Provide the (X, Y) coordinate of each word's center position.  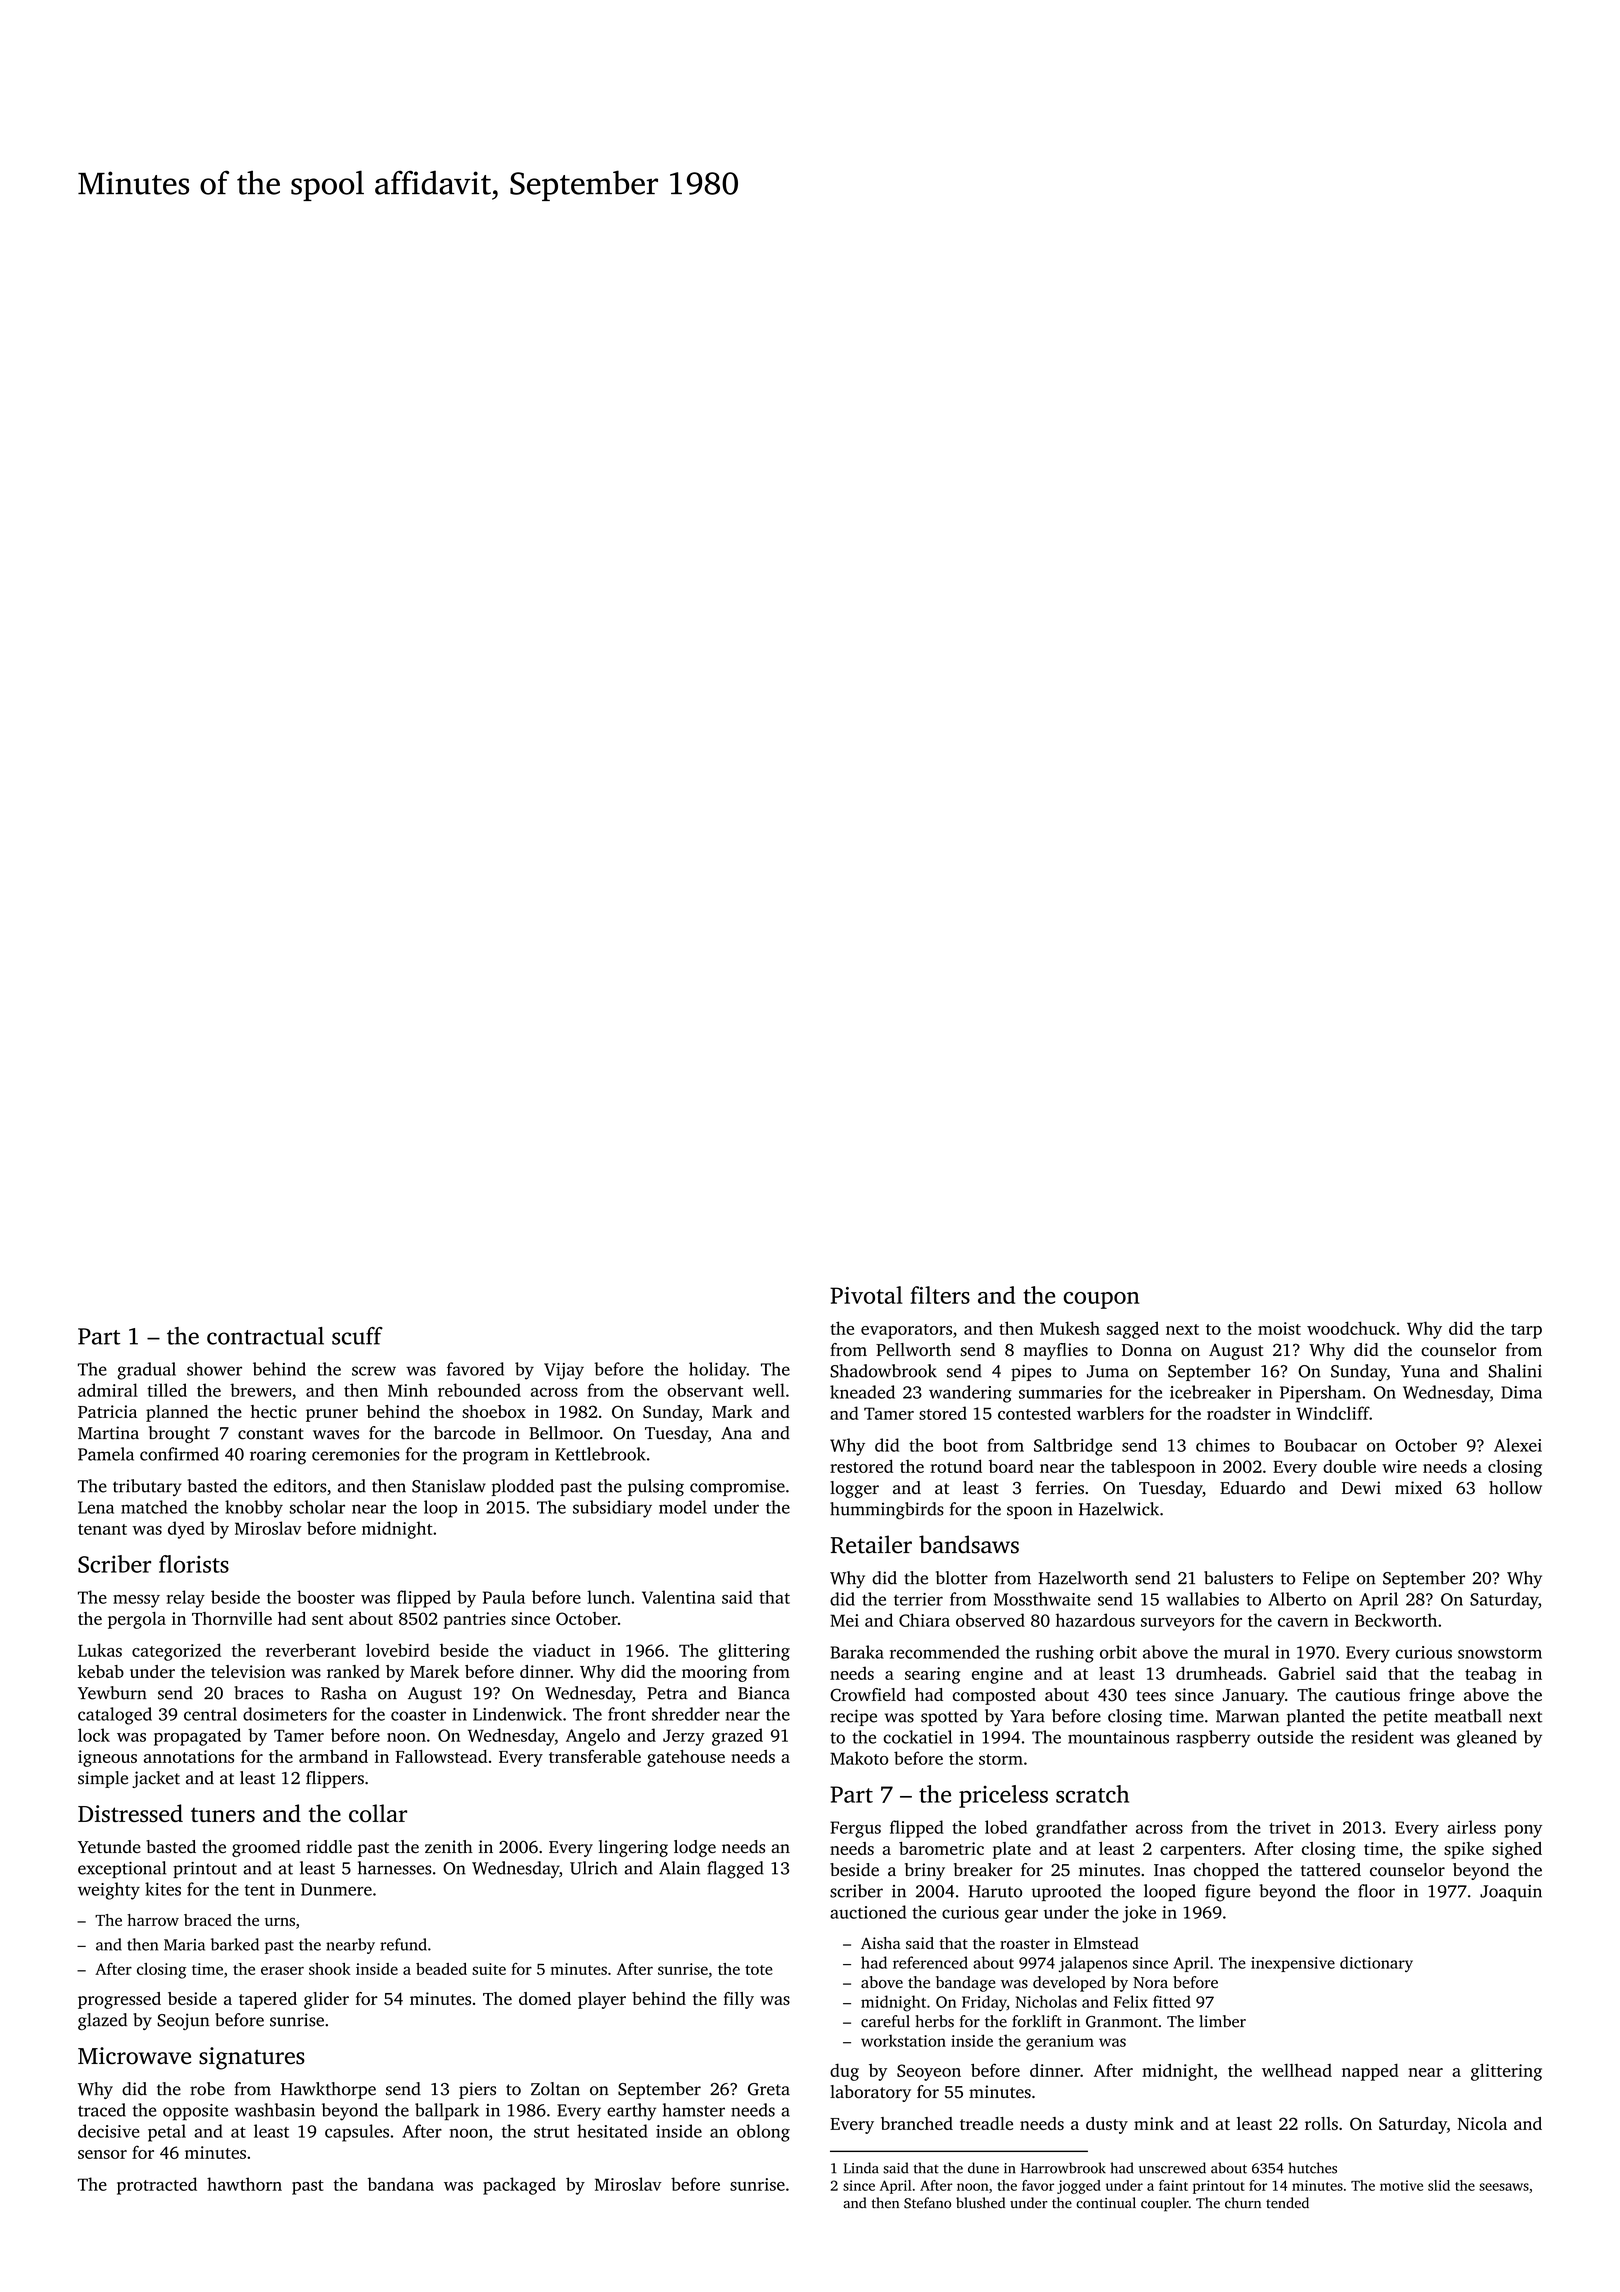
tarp (1526, 1331)
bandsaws (969, 1544)
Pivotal (866, 1295)
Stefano (927, 2203)
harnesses (394, 1868)
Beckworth (1396, 1620)
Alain (679, 1868)
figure (1227, 1893)
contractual (265, 1336)
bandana (401, 2184)
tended (1287, 2203)
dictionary (1376, 1964)
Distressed (130, 1813)
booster (326, 1597)
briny (925, 1871)
